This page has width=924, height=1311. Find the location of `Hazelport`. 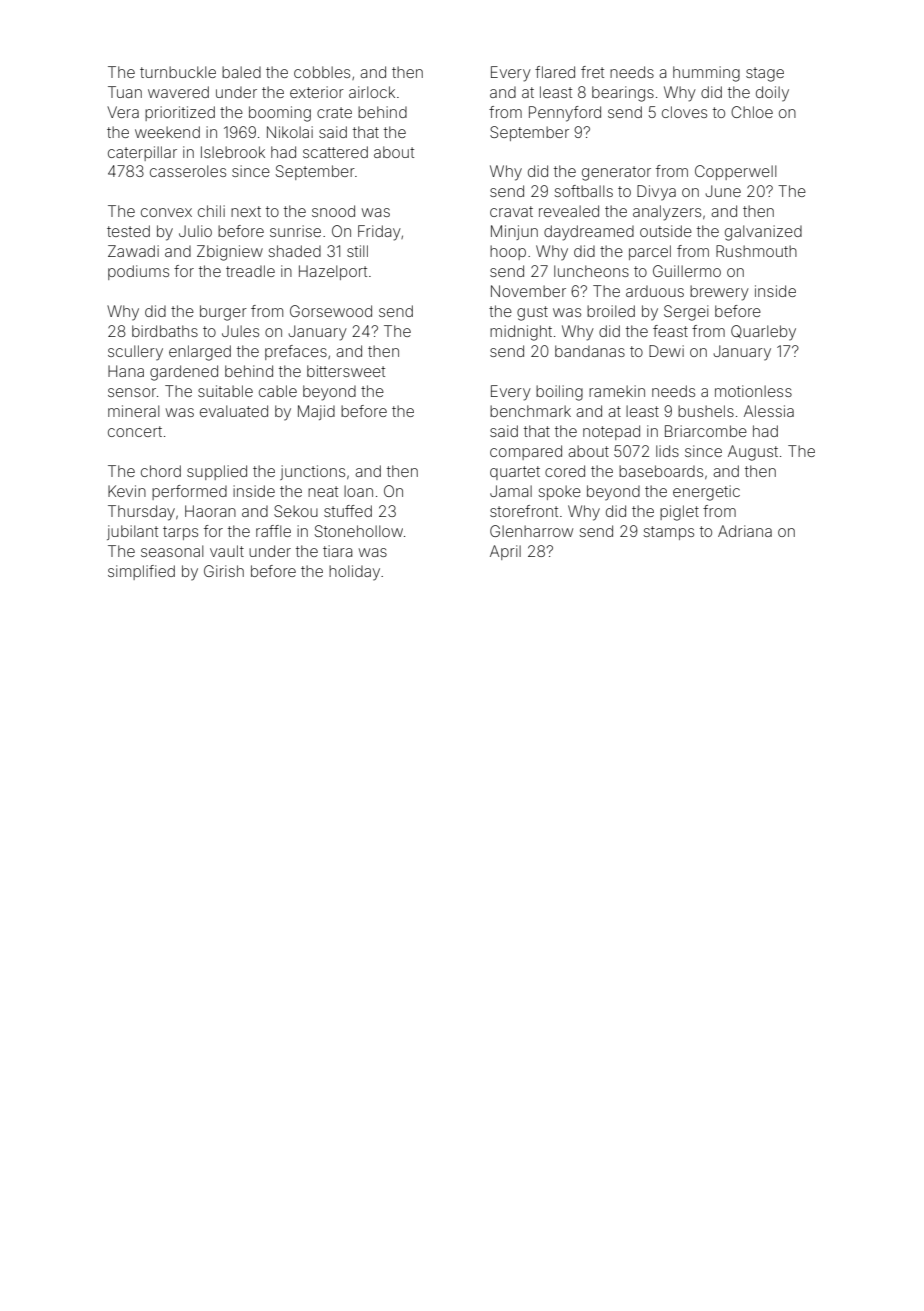

Hazelport is located at coordinates (333, 272).
